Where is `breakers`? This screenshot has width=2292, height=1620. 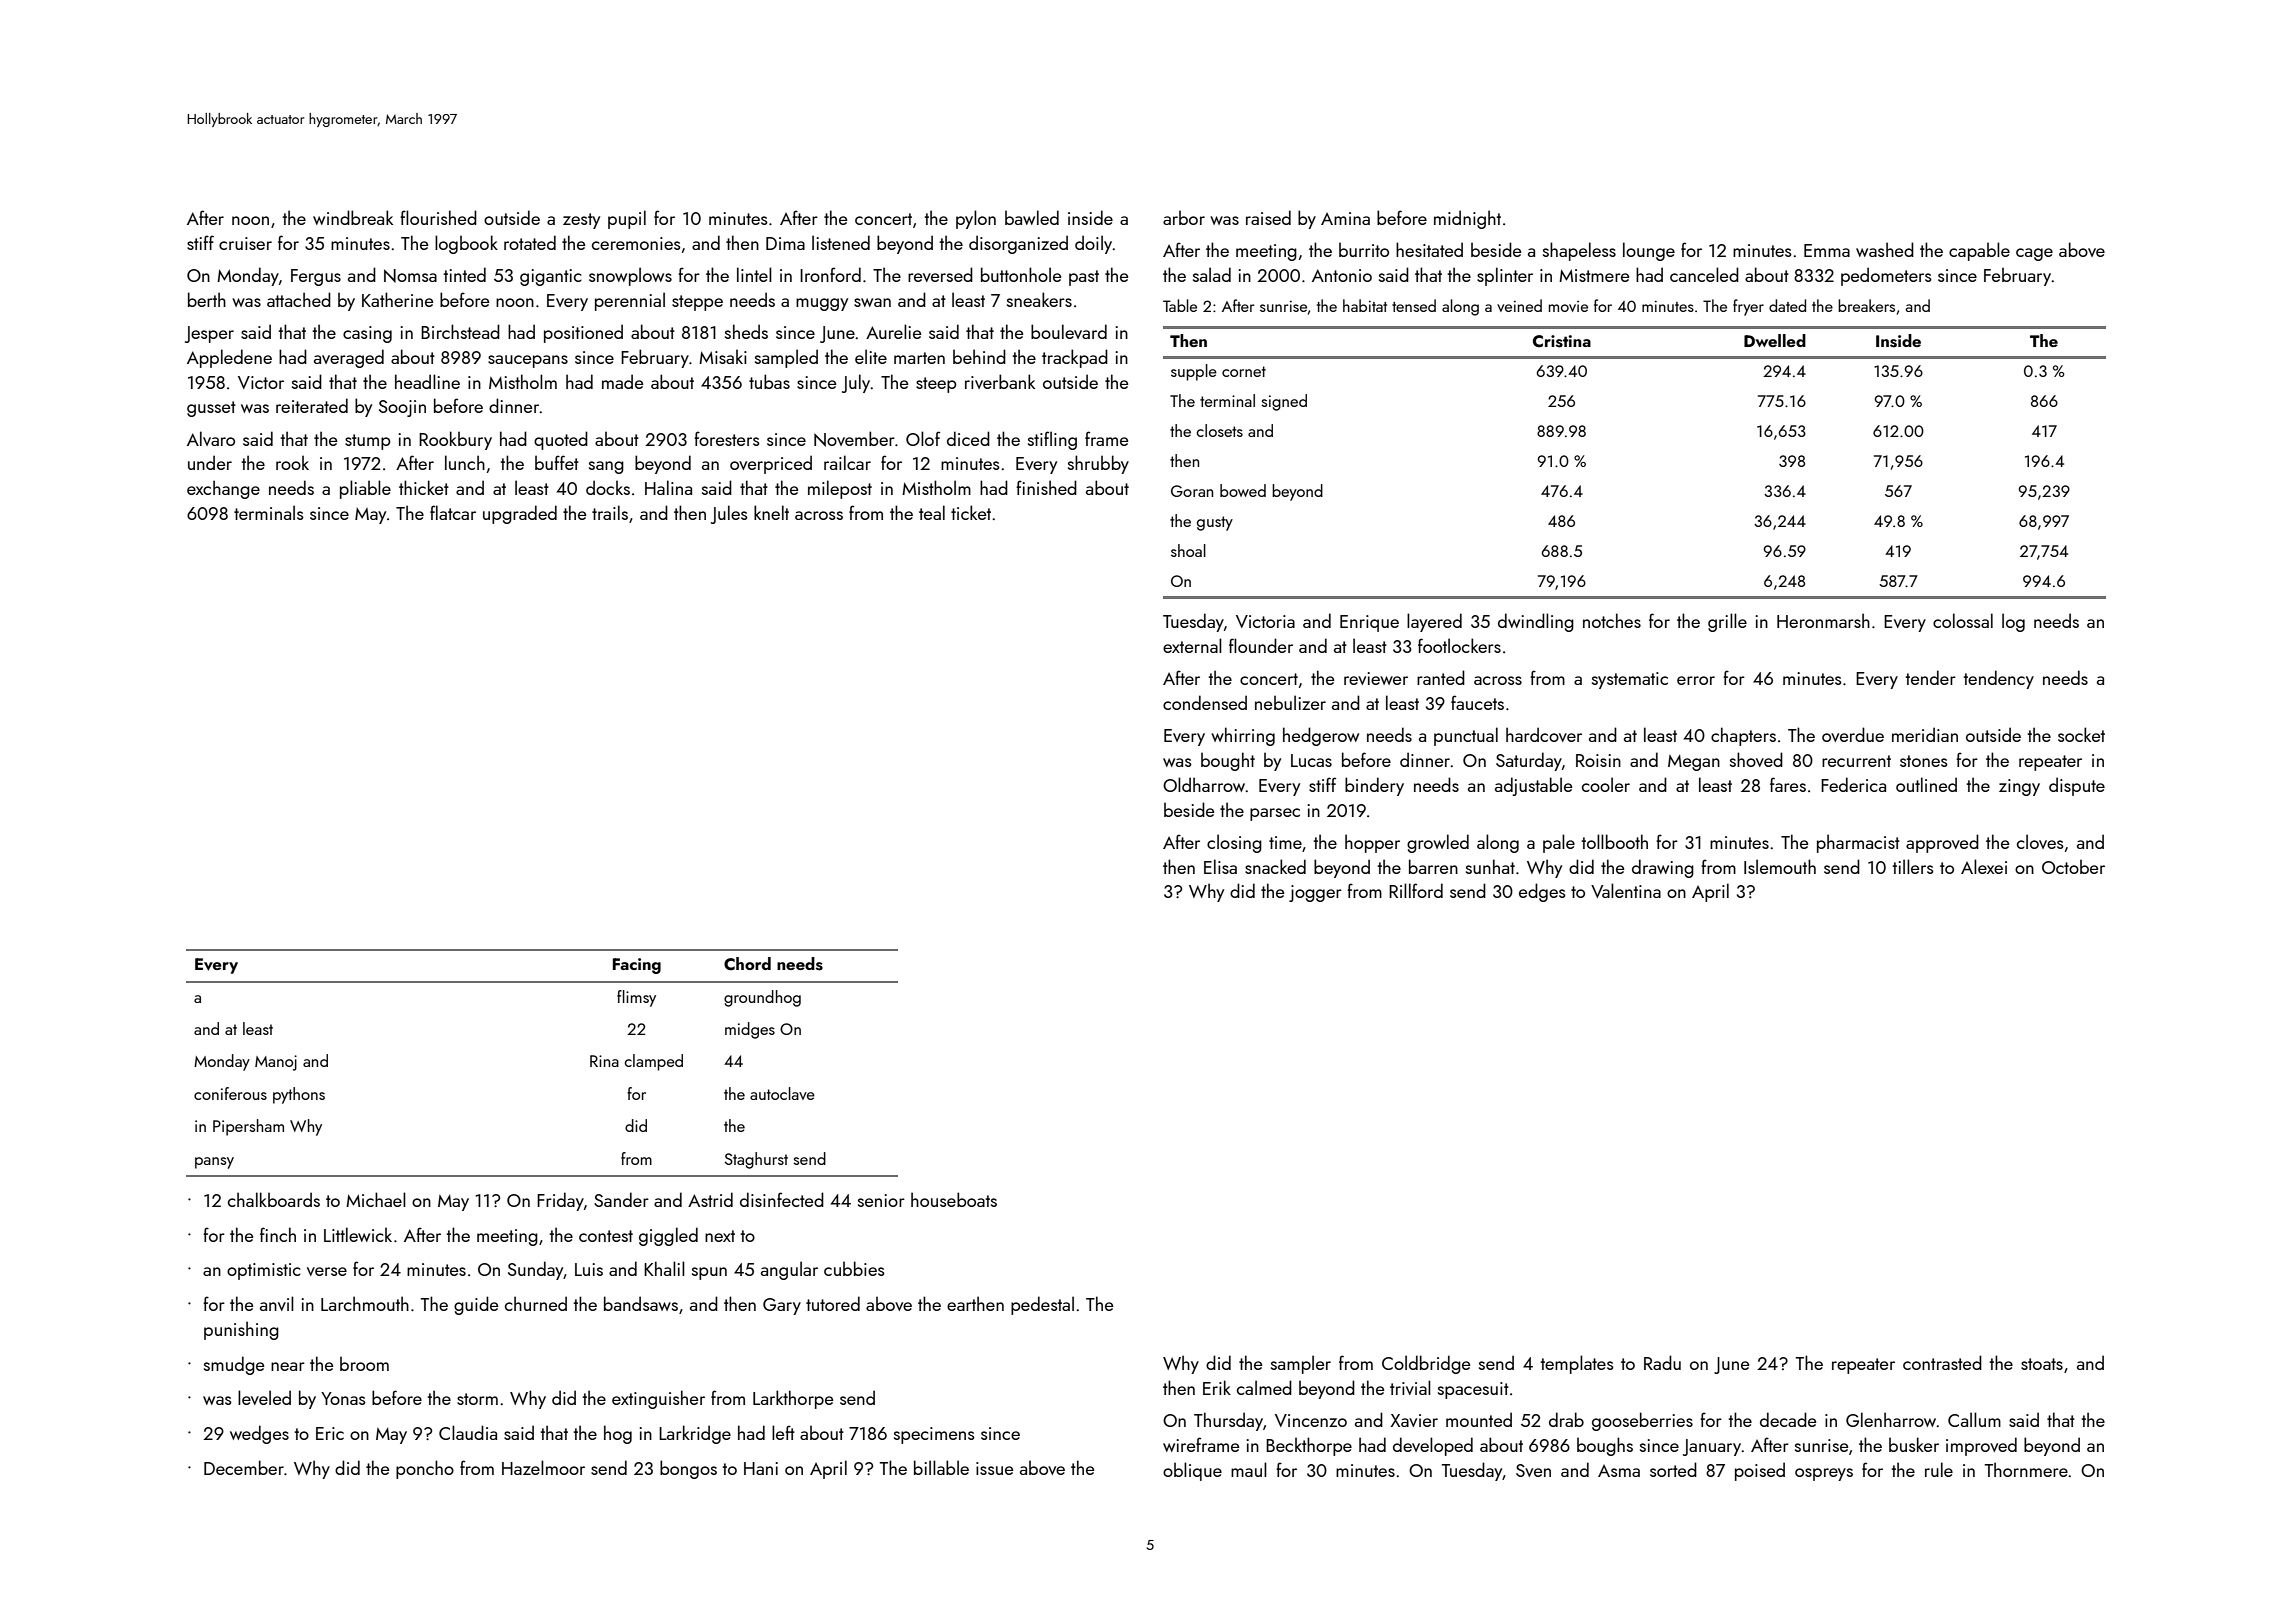 breakers is located at coordinates (1866, 305).
